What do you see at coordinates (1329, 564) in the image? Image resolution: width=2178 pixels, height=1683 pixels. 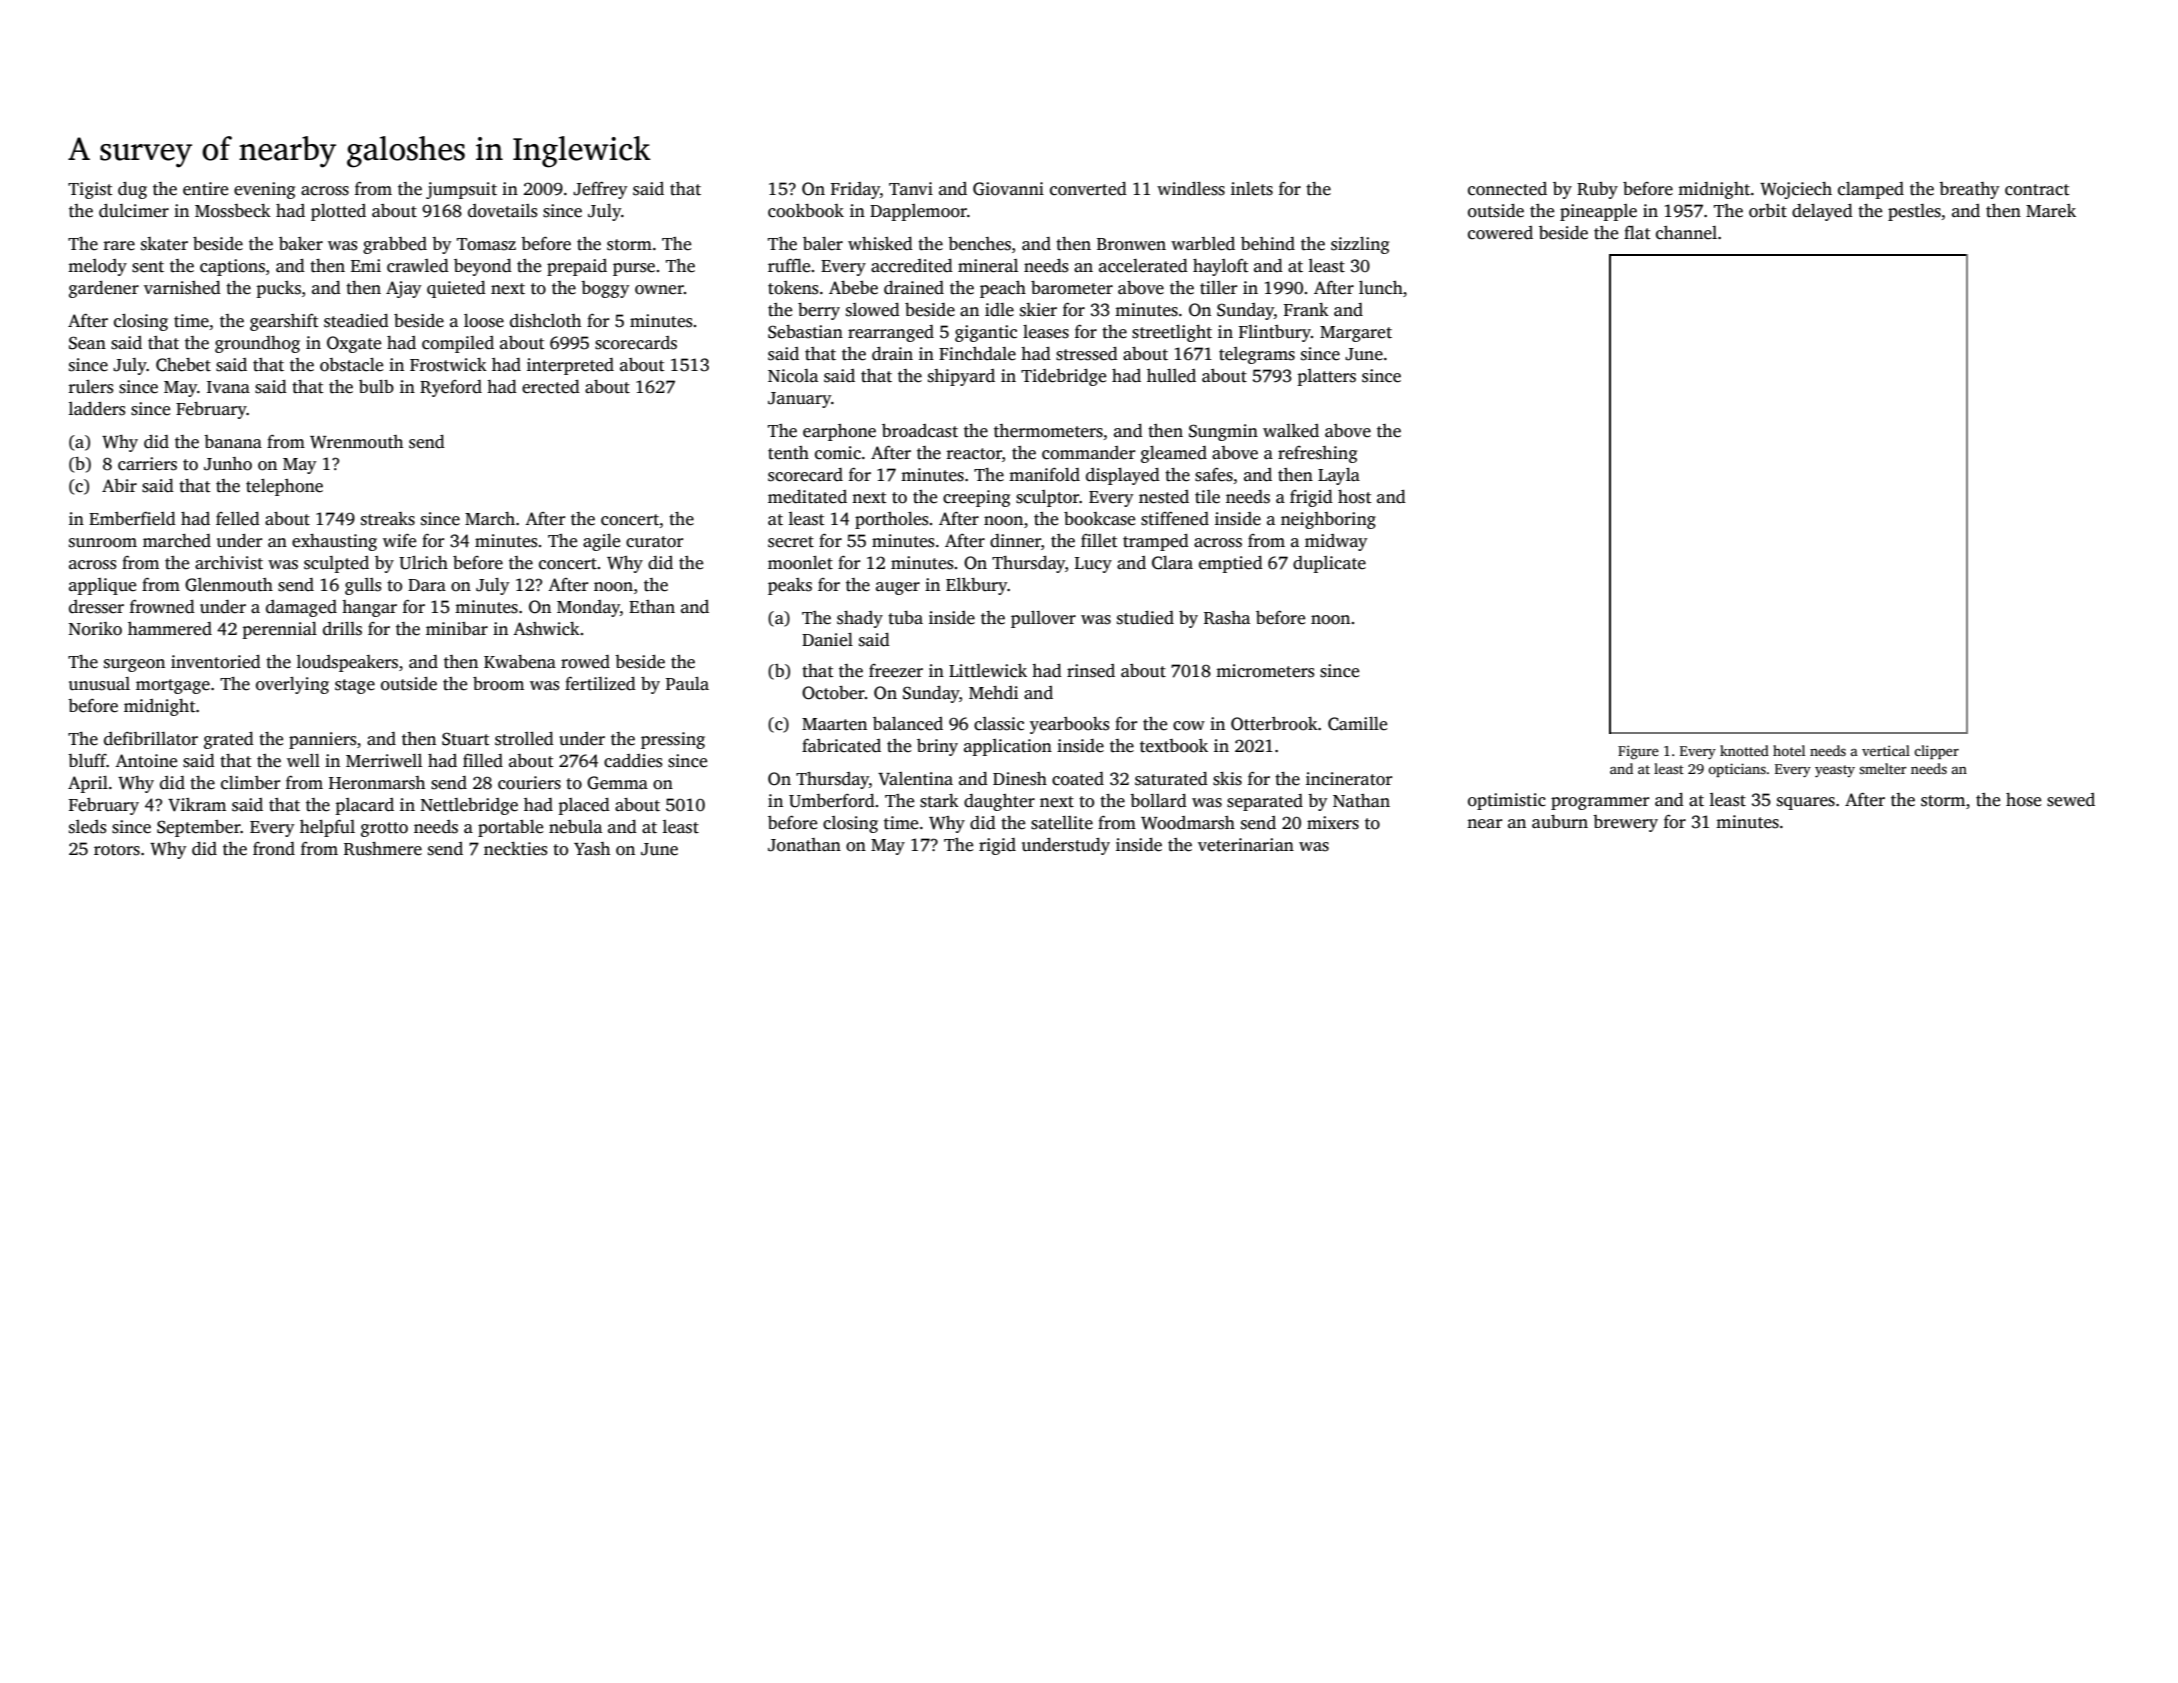 I see `duplicate` at bounding box center [1329, 564].
